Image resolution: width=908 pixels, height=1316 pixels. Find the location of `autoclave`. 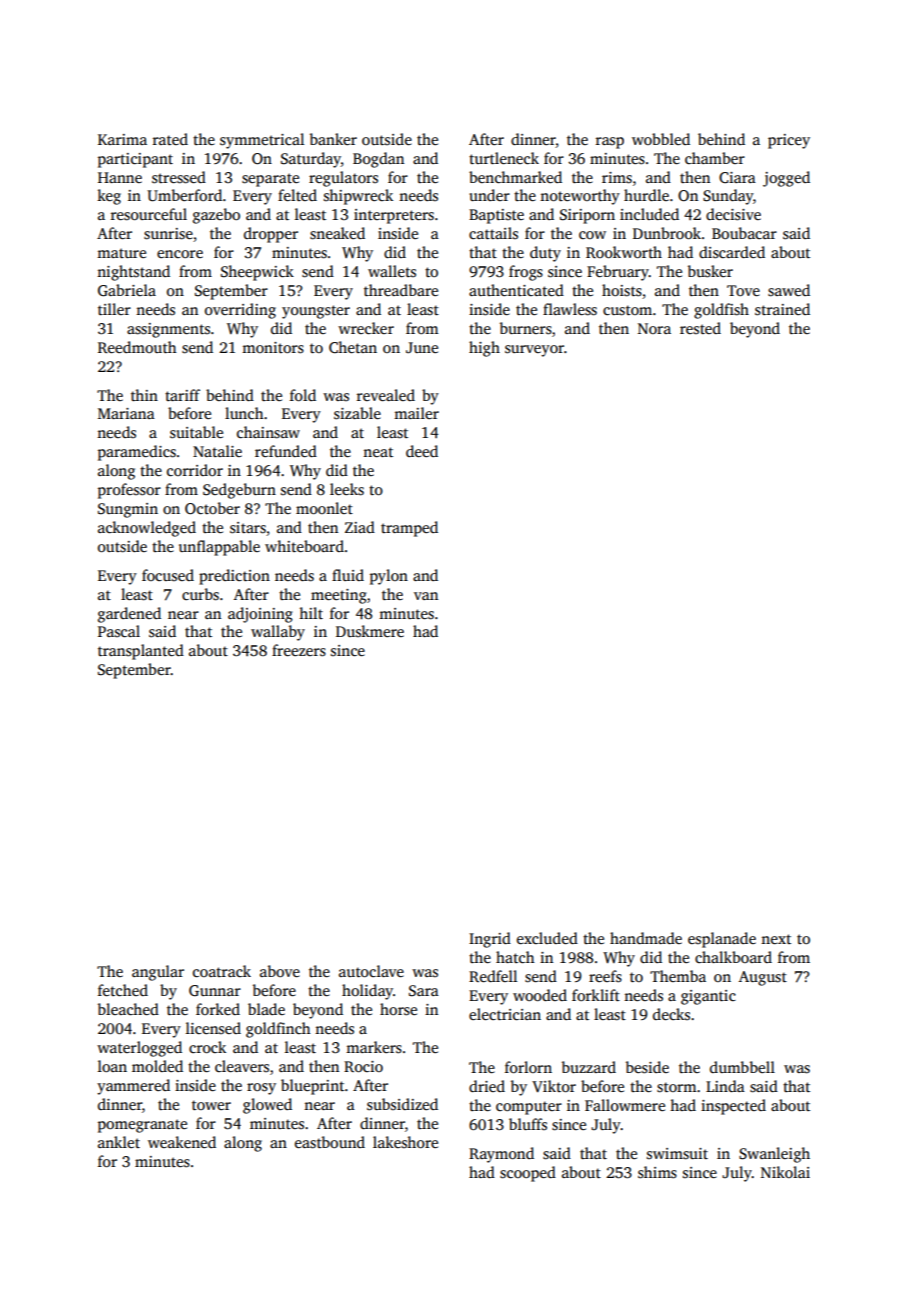

autoclave is located at coordinates (371, 971).
